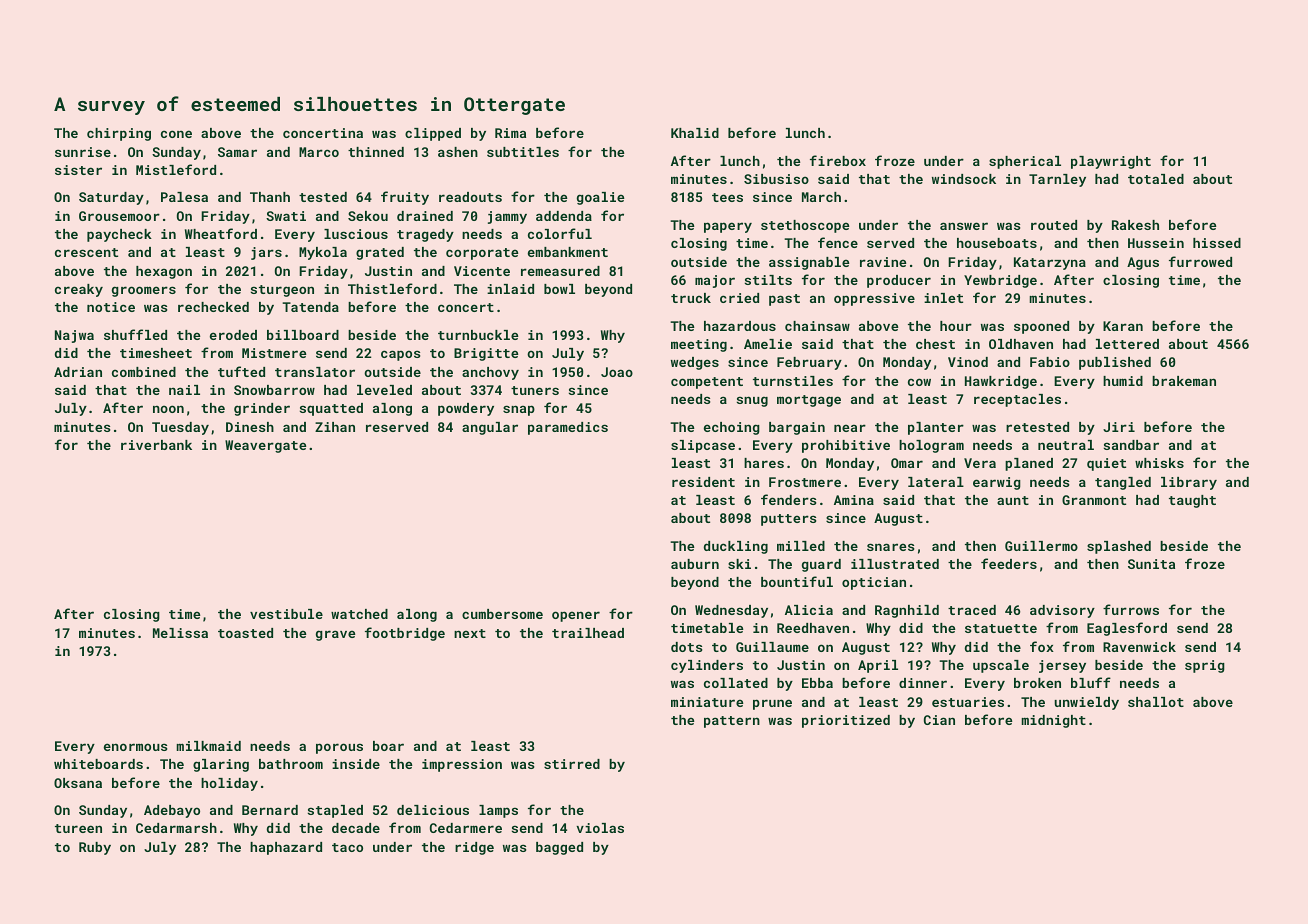 This image has height=924, width=1308. Describe the element at coordinates (176, 134) in the image. I see `cone` at that location.
